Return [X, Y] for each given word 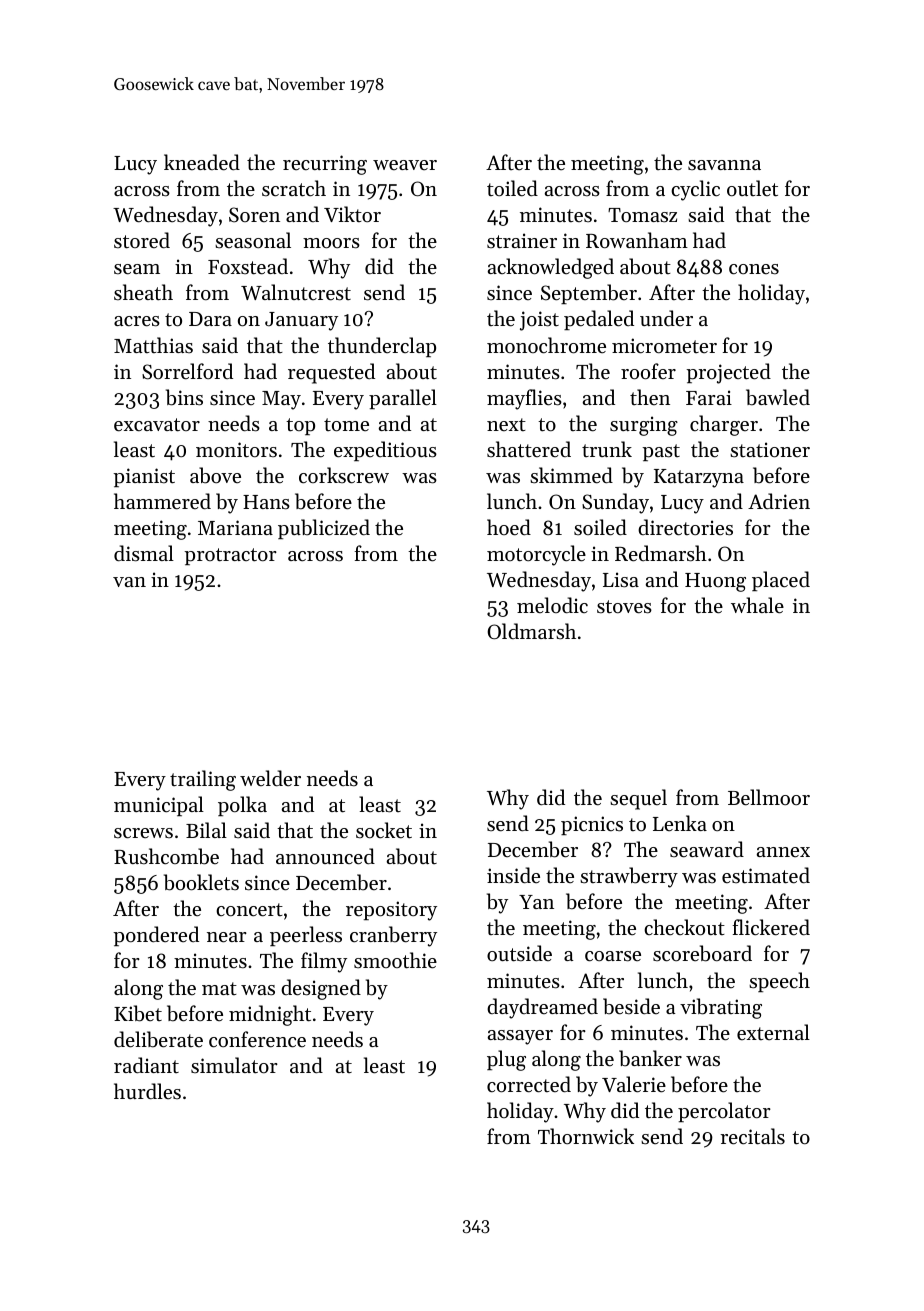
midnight [270, 1015]
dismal [144, 553]
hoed [509, 527]
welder [270, 778]
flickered [771, 927]
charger [724, 425]
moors [331, 243]
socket [384, 830]
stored [142, 240]
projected [728, 373]
